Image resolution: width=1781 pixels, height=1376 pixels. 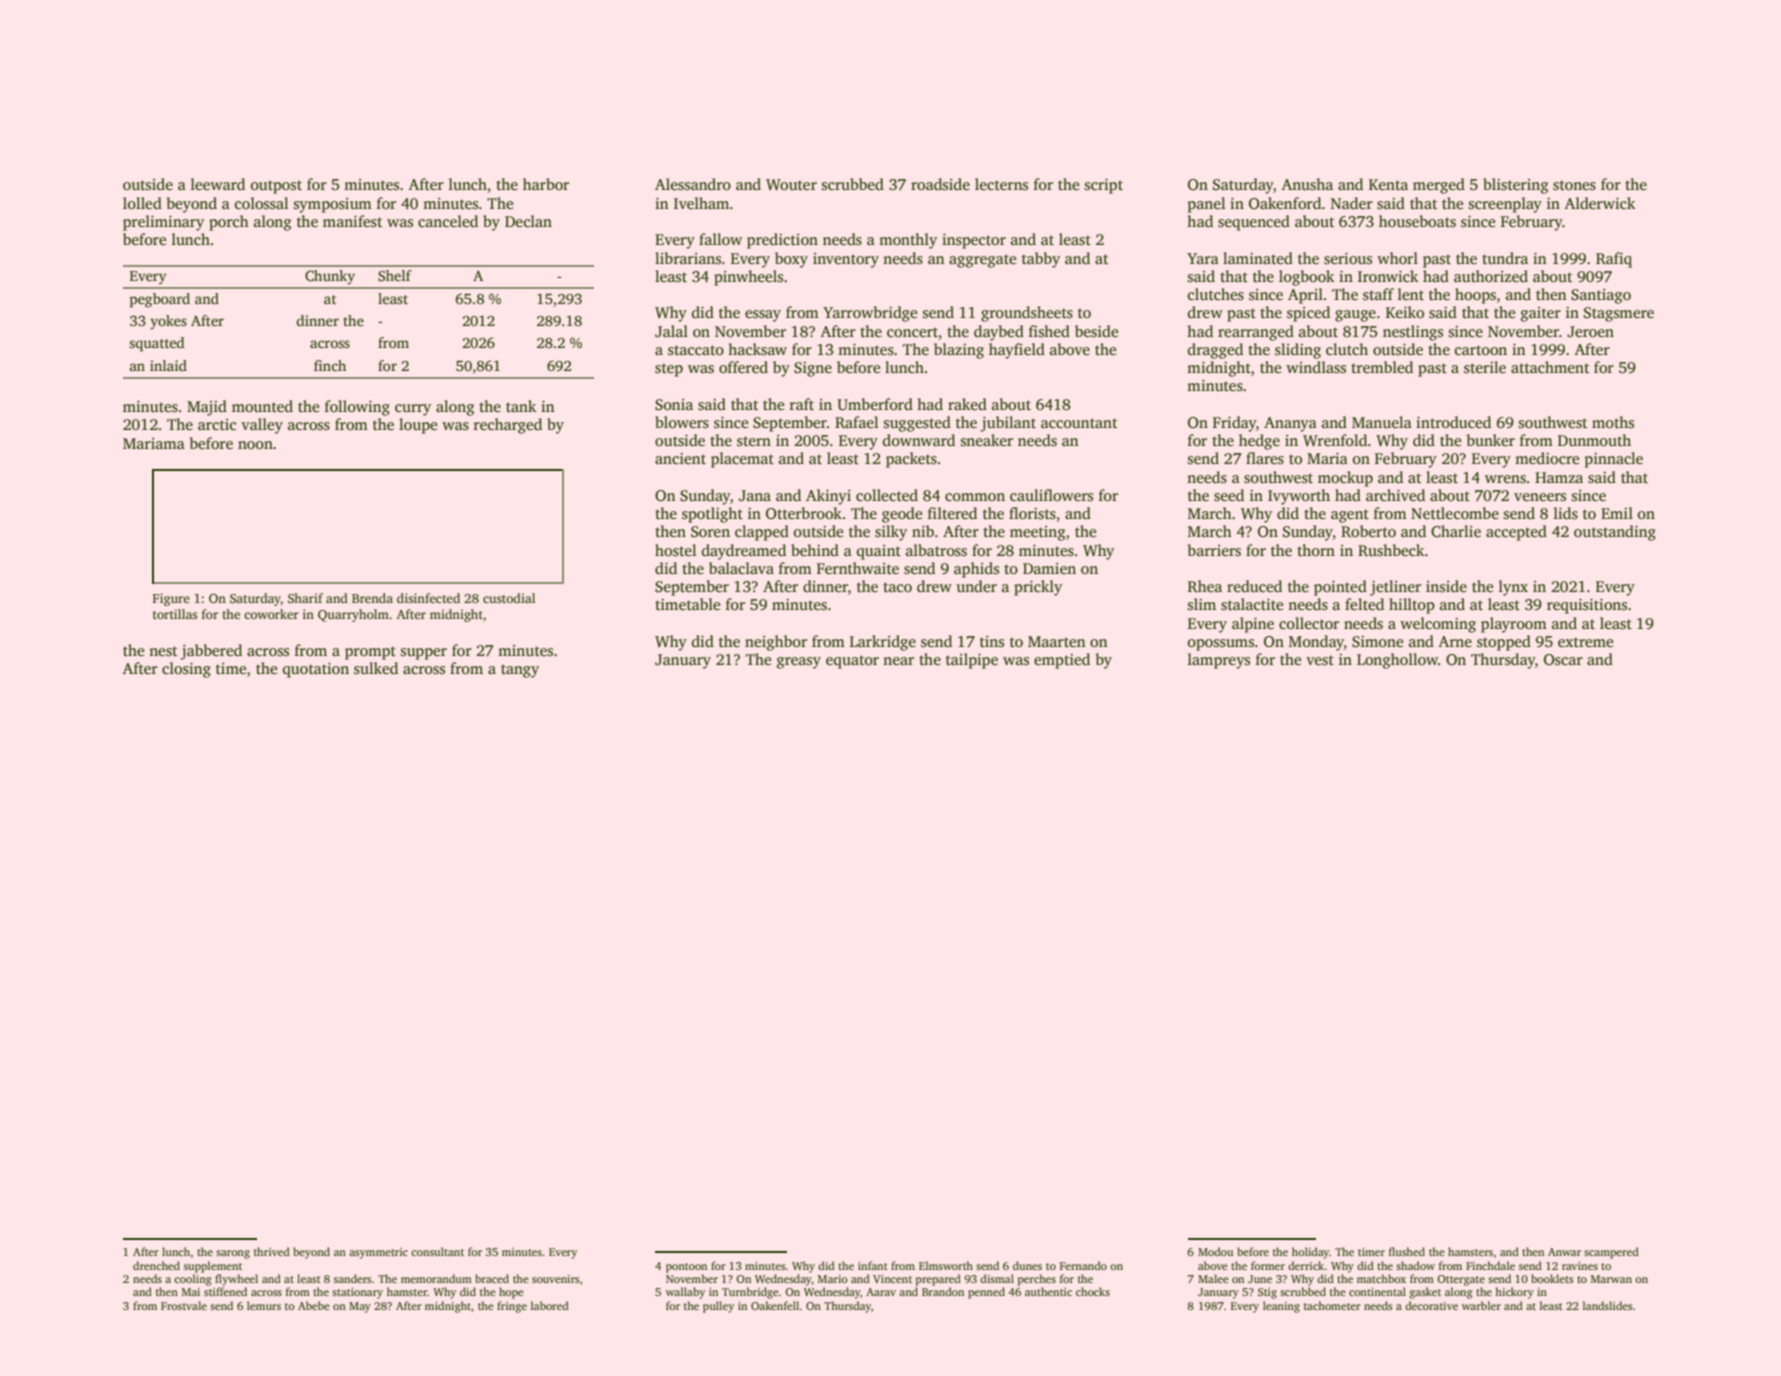 I want to click on quotation, so click(x=316, y=670).
